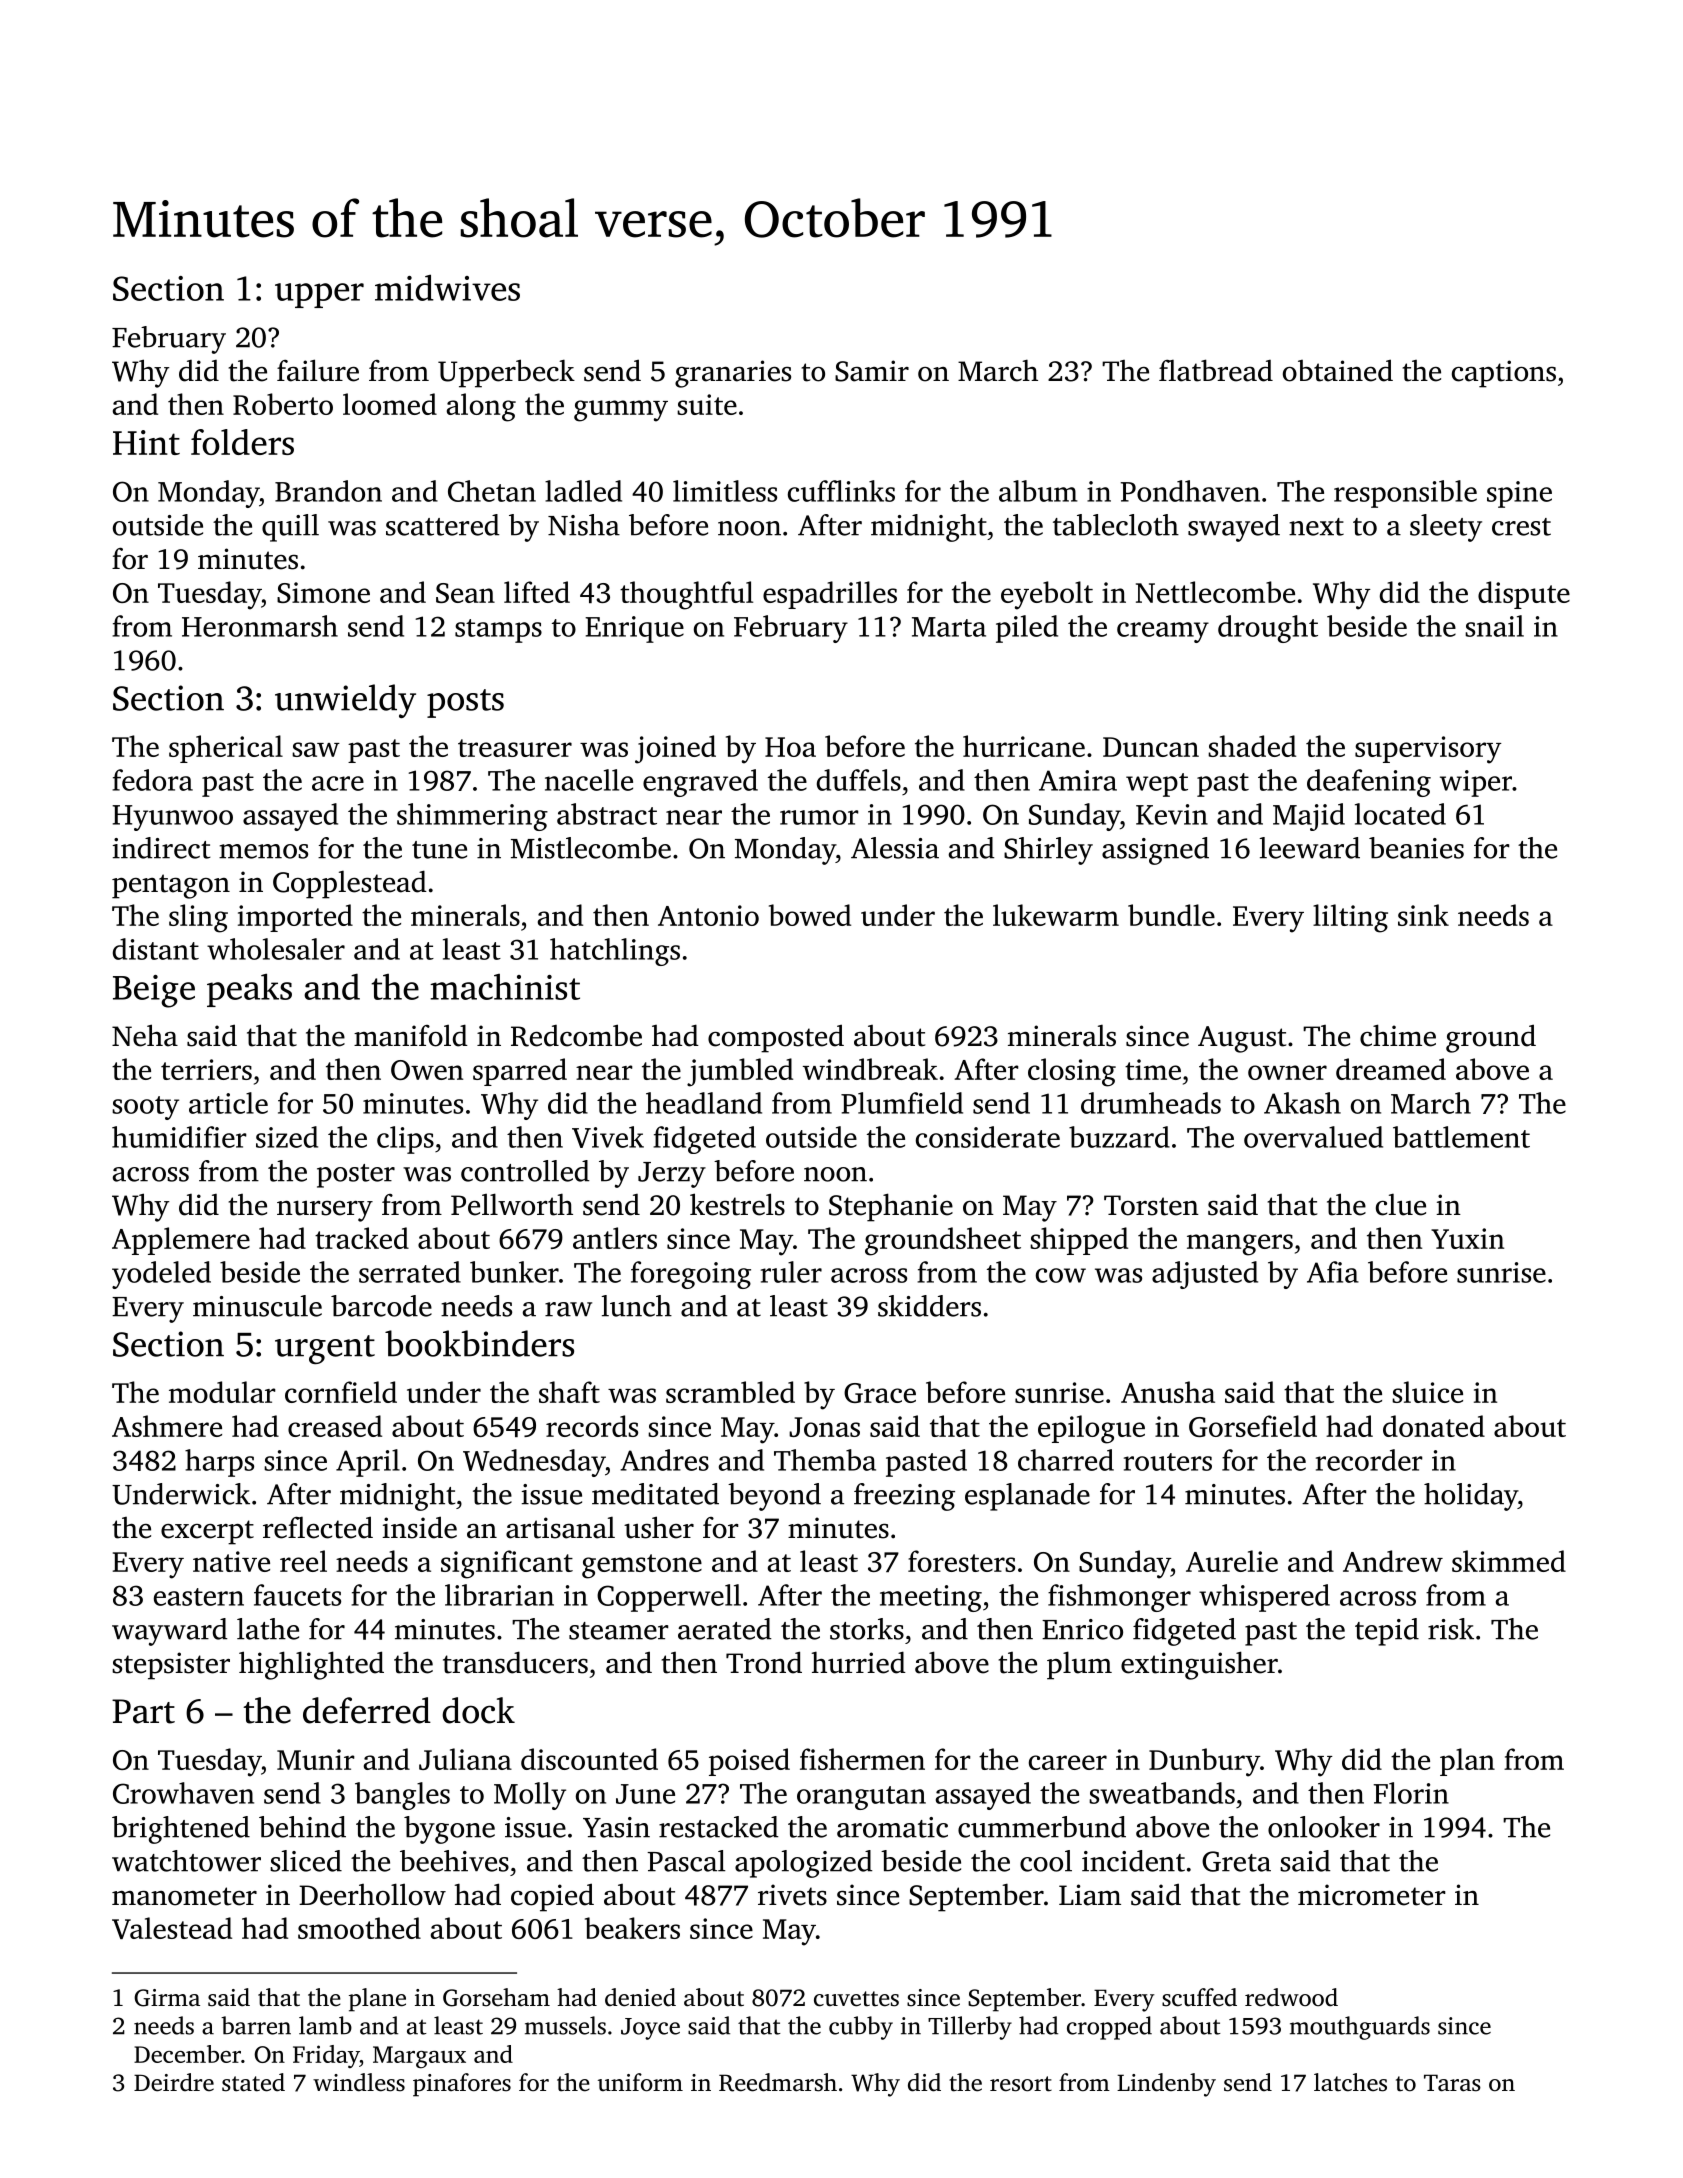 This document has width=1683, height=2178. I want to click on closing, so click(1072, 1072).
